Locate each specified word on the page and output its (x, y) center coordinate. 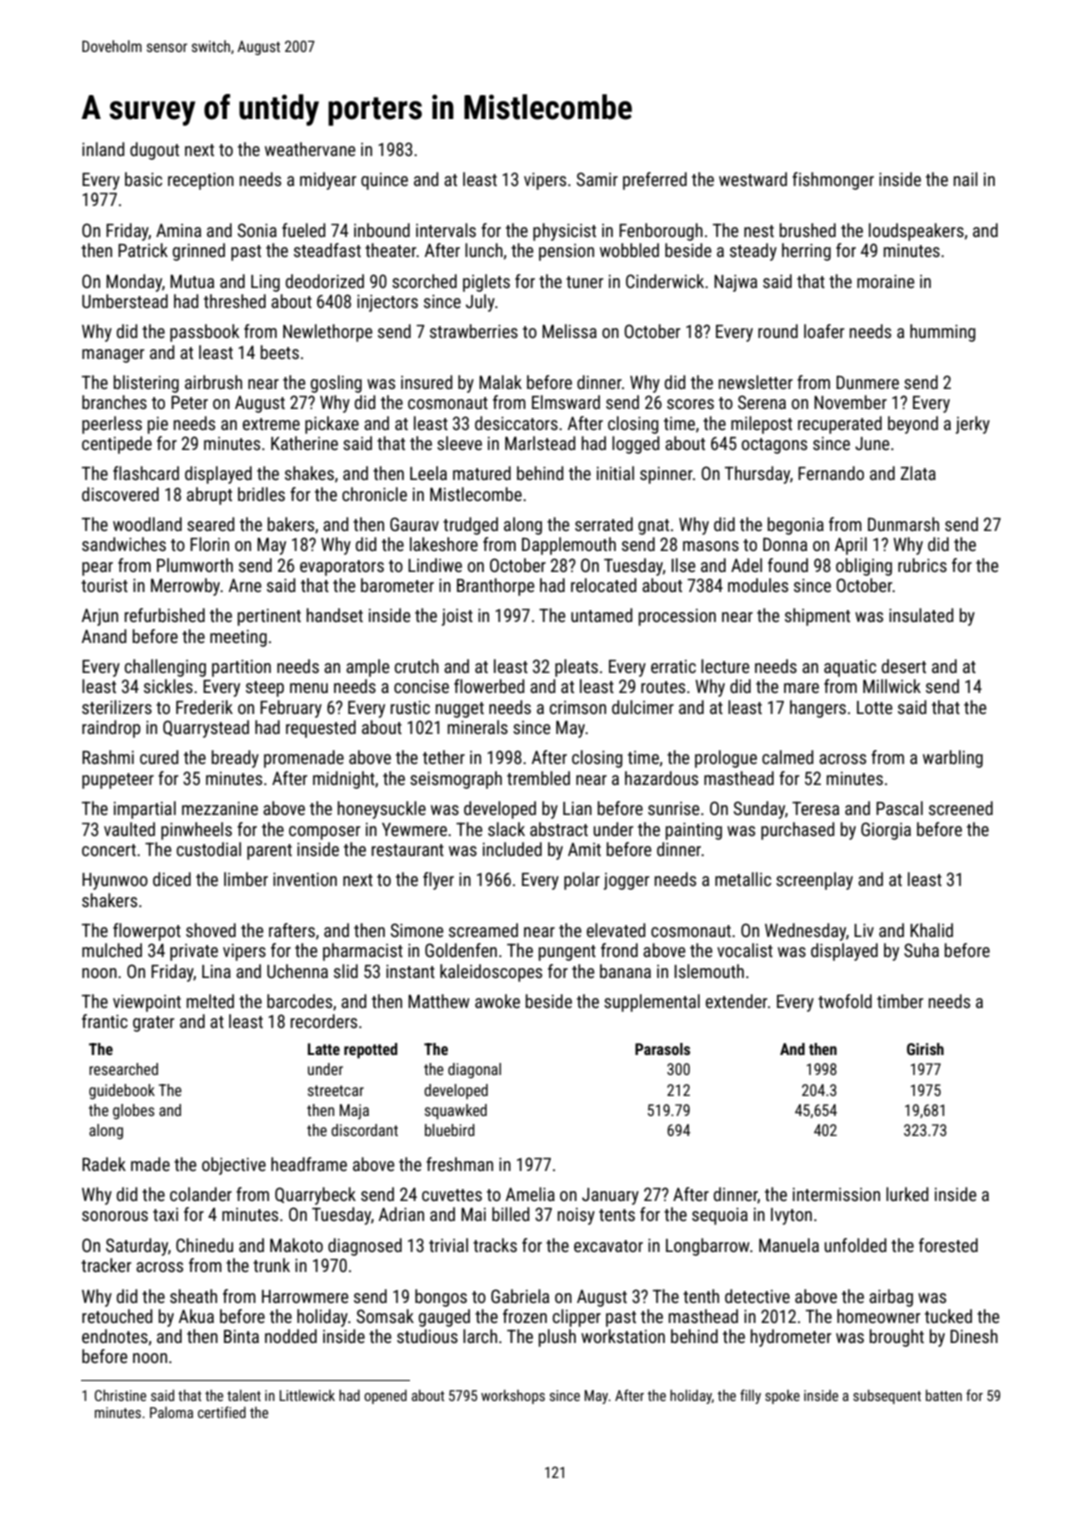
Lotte (875, 707)
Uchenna (297, 971)
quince (384, 181)
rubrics (922, 565)
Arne (245, 585)
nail (966, 179)
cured (159, 757)
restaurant (408, 850)
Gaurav (414, 524)
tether (444, 757)
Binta (241, 1336)
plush (557, 1338)
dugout (154, 151)
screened (961, 808)
